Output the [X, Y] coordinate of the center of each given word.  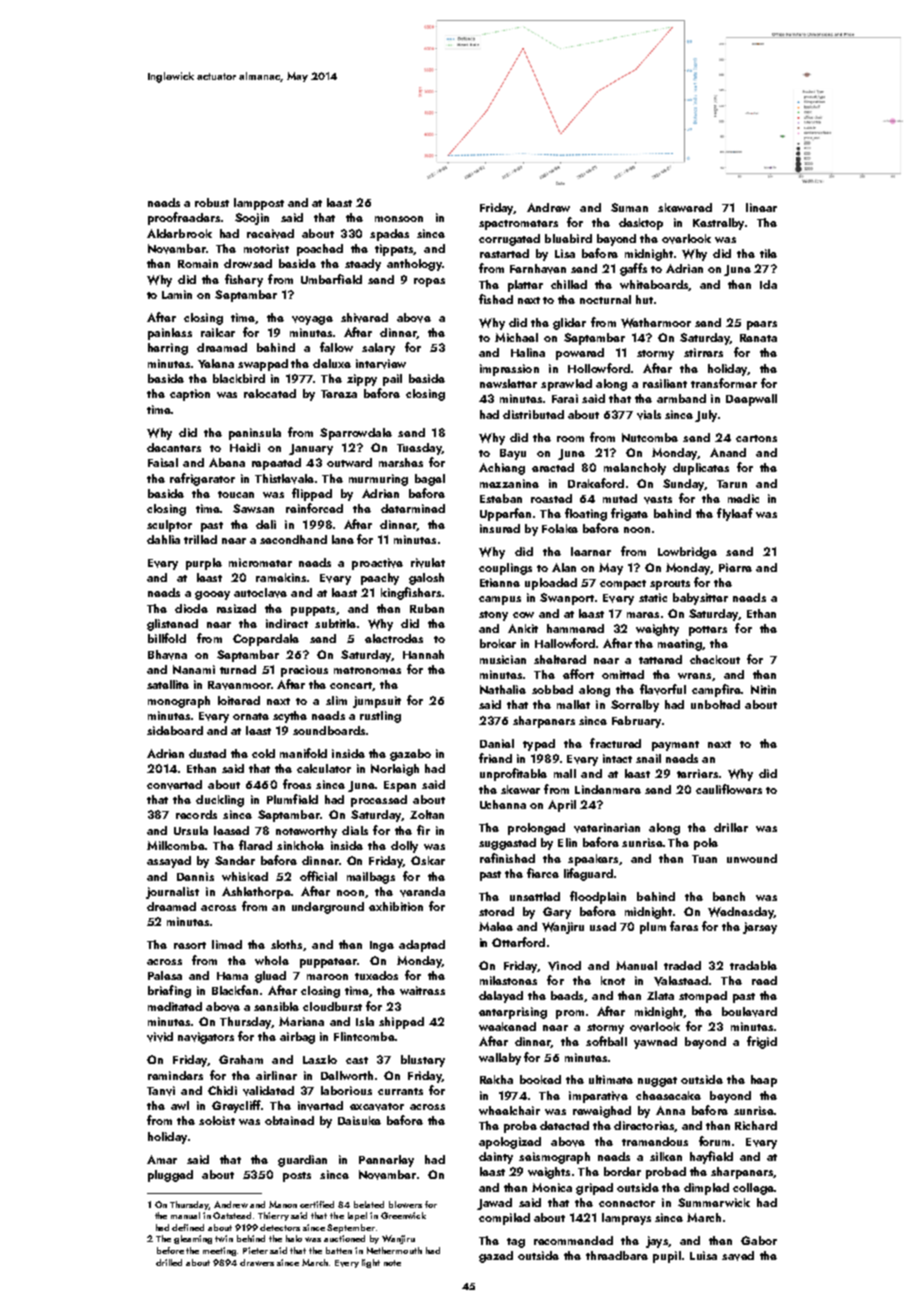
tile [768, 253]
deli [266, 524]
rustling [380, 717]
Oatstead [232, 1215]
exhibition [396, 906]
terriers [697, 773]
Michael [516, 337]
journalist [172, 893]
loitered [239, 700]
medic [743, 498]
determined [413, 508]
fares [684, 926]
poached [320, 250]
